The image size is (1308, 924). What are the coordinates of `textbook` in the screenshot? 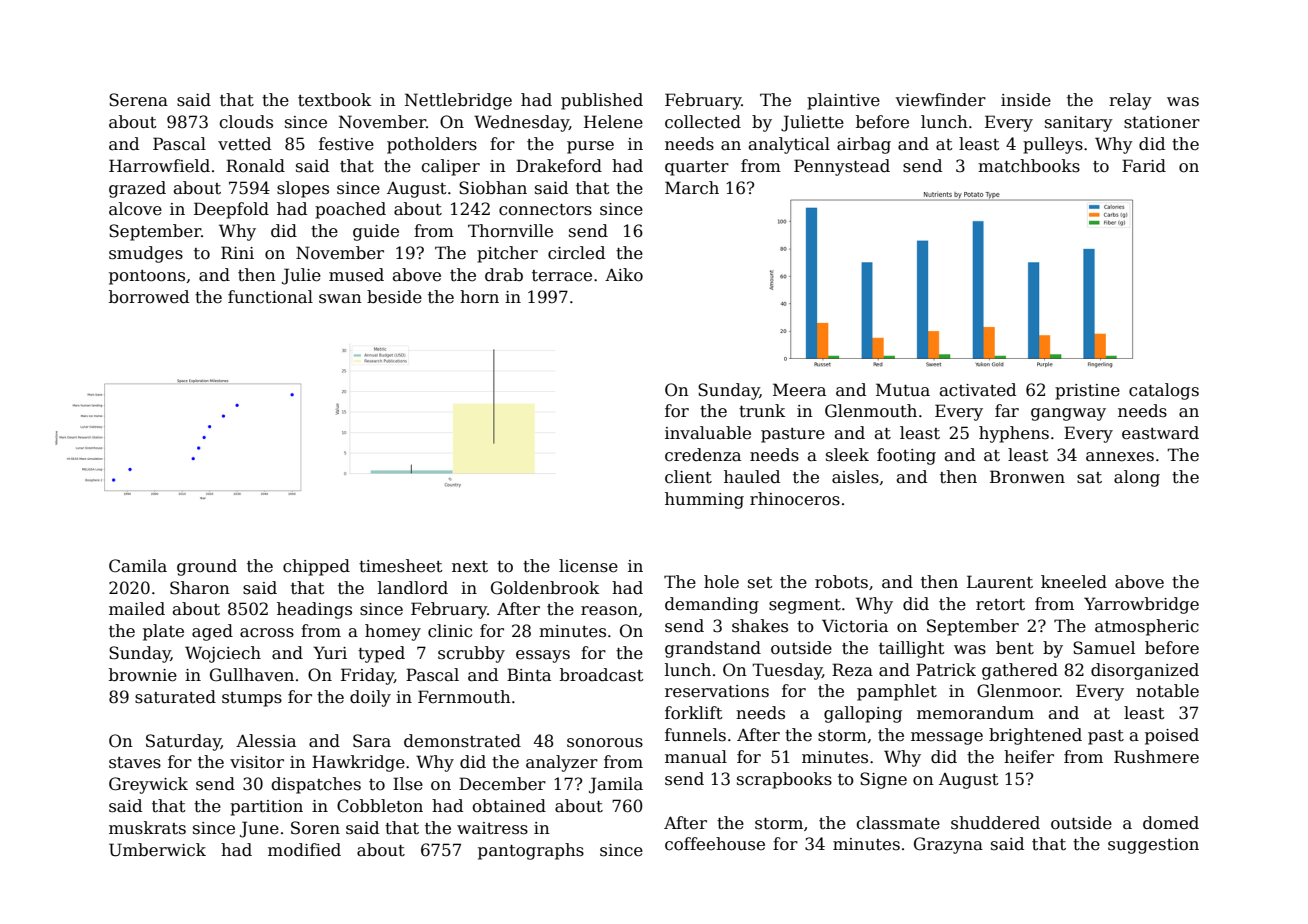 It's located at (334, 100).
